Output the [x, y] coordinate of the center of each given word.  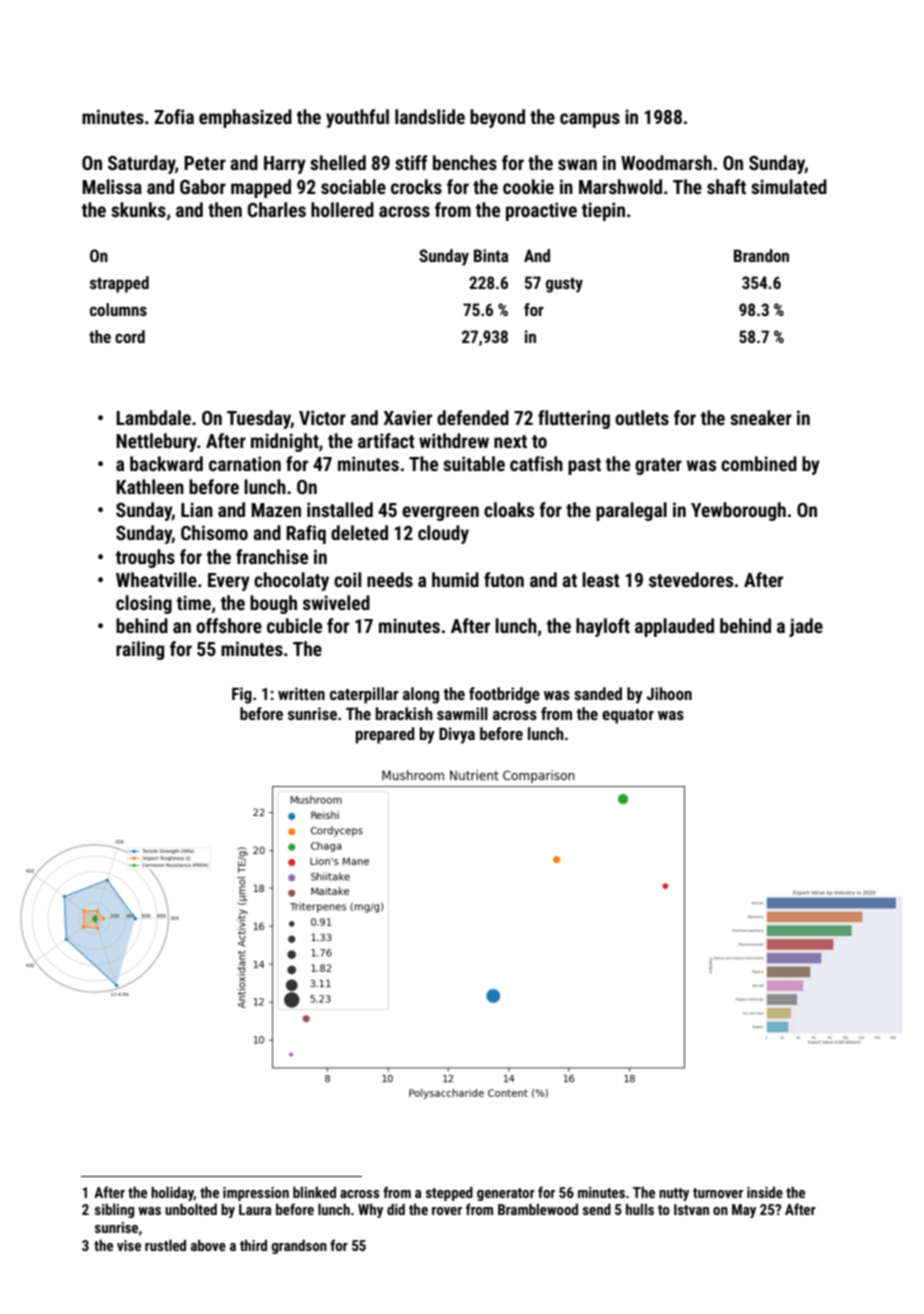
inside [765, 1192]
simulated [789, 186]
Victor [322, 417]
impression [256, 1194]
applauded [674, 627]
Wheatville [156, 579]
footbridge [504, 695]
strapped [119, 284]
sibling [114, 1210]
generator [506, 1194]
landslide [430, 116]
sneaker [761, 417]
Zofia [174, 116]
